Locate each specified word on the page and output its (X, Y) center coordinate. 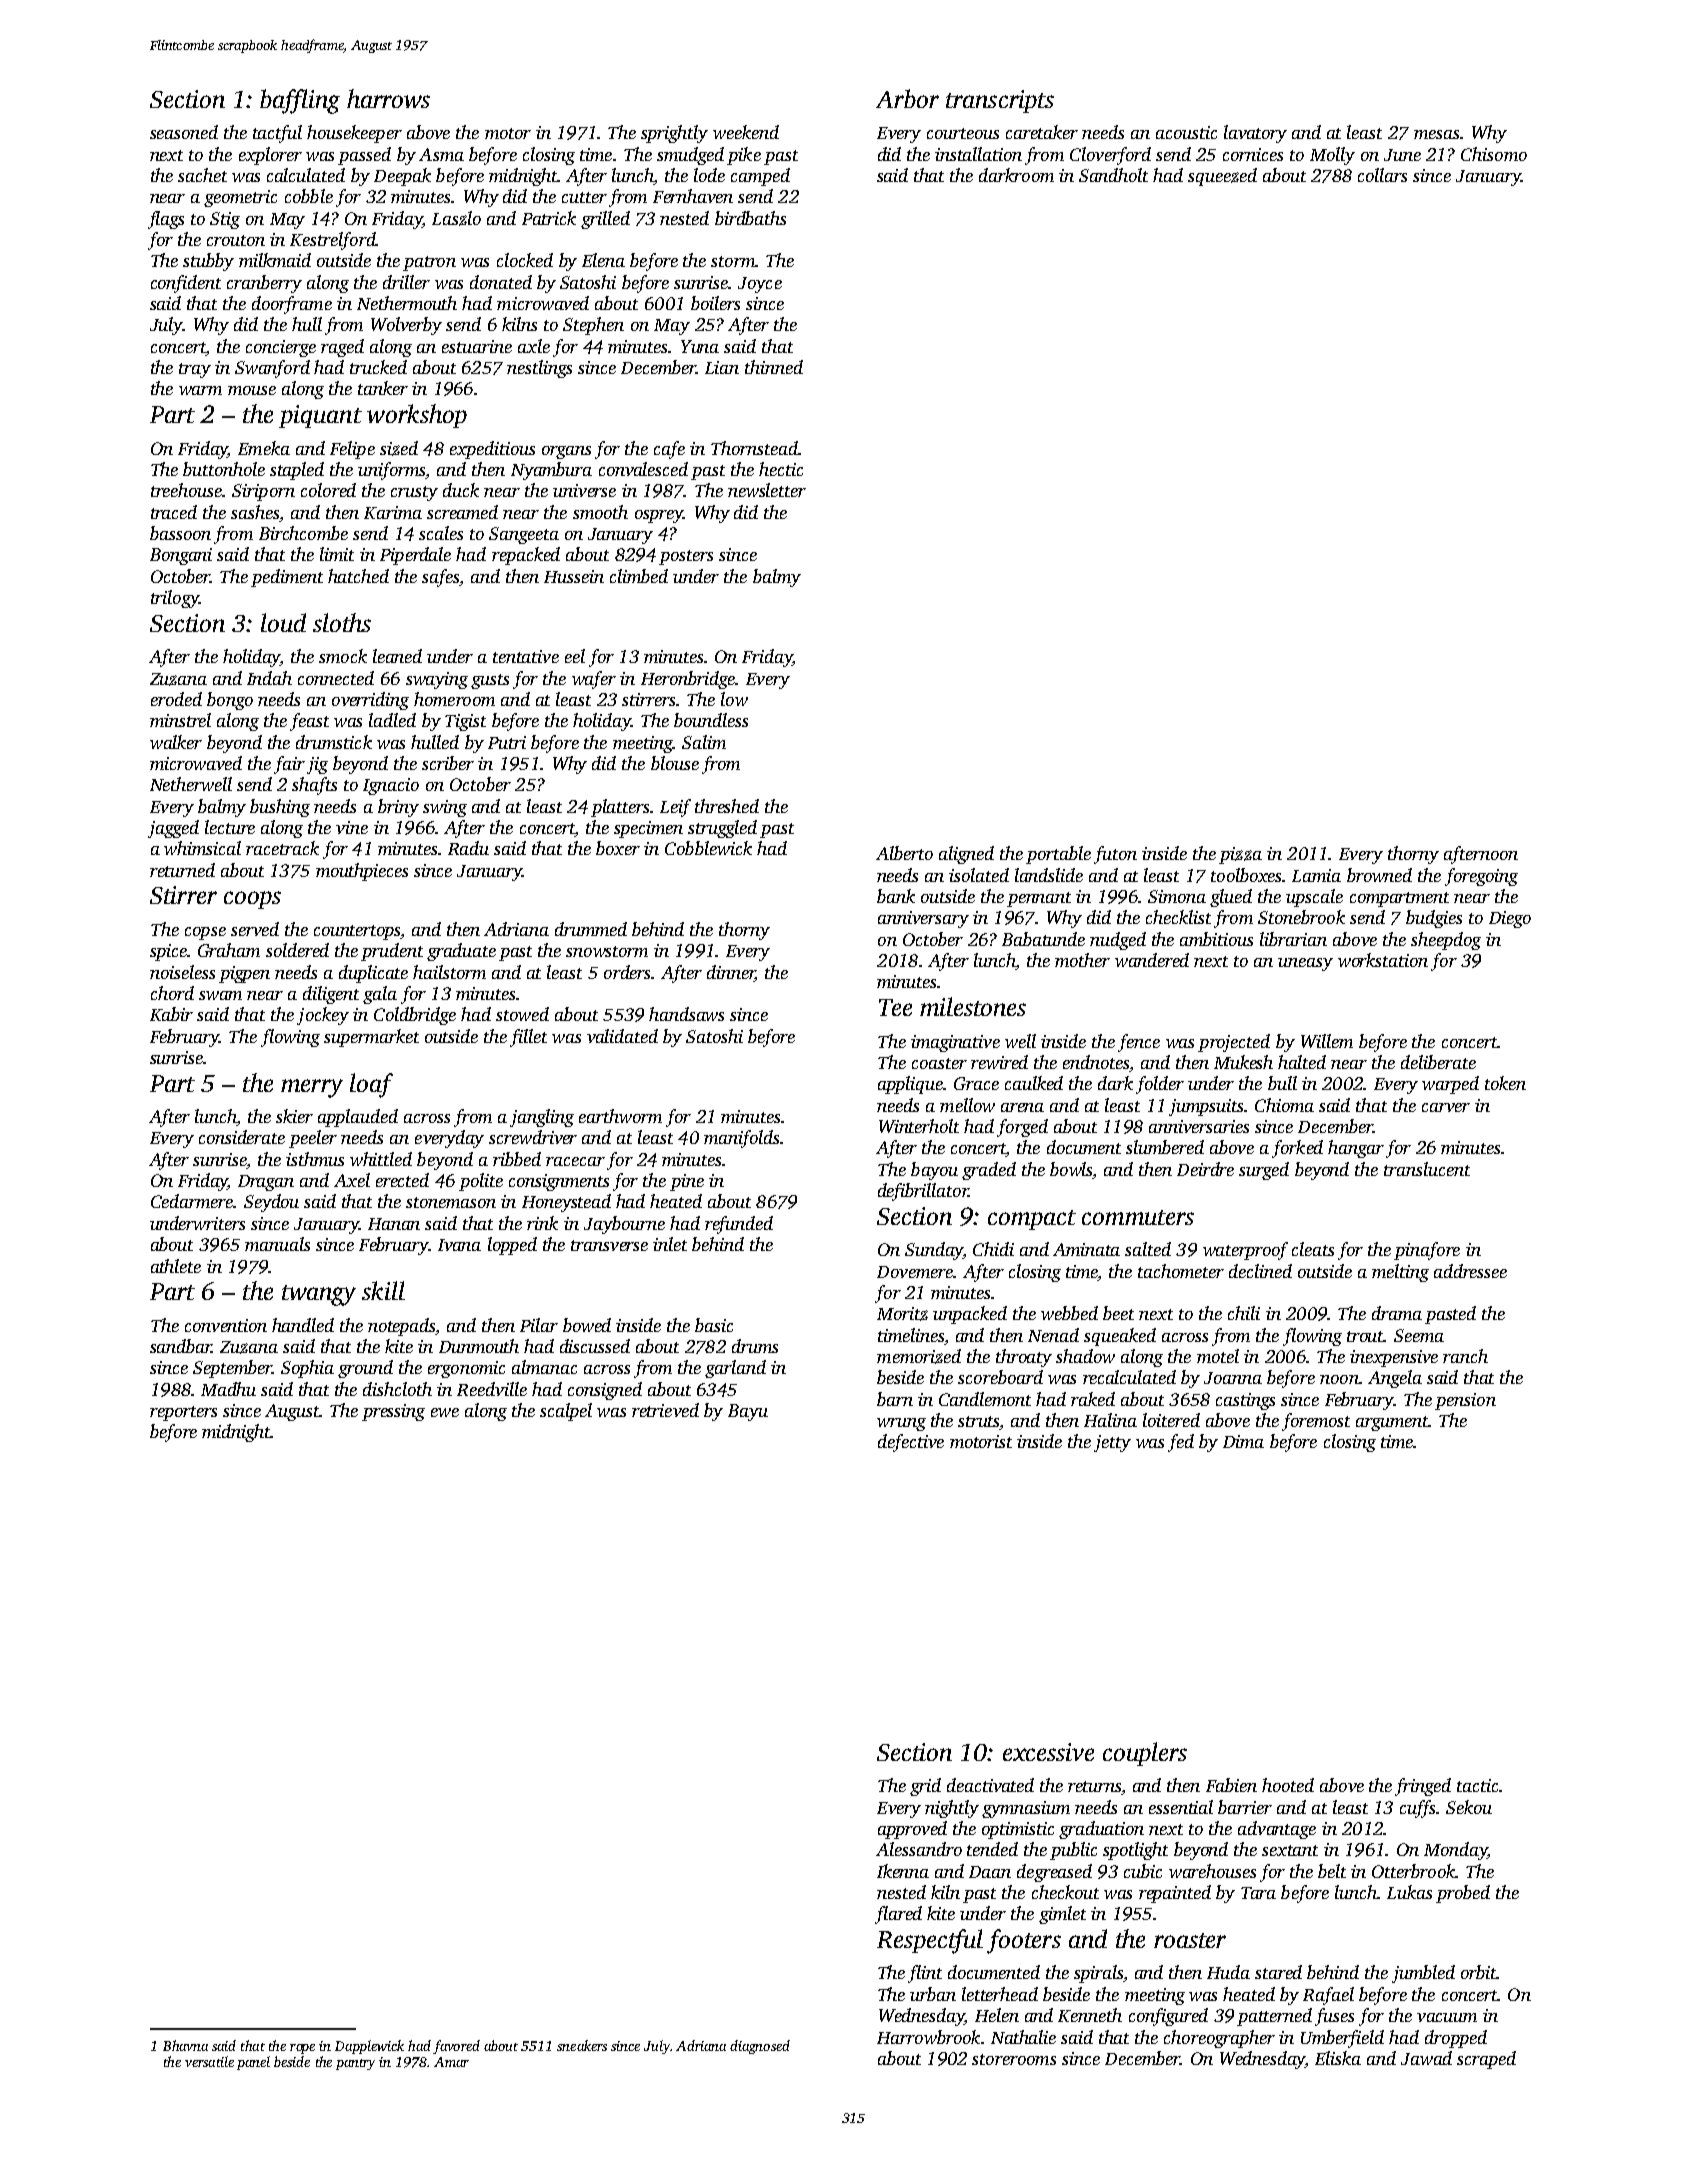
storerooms (1014, 2059)
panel (253, 2063)
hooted (1288, 1785)
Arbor (907, 98)
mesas (1436, 134)
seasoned (184, 132)
